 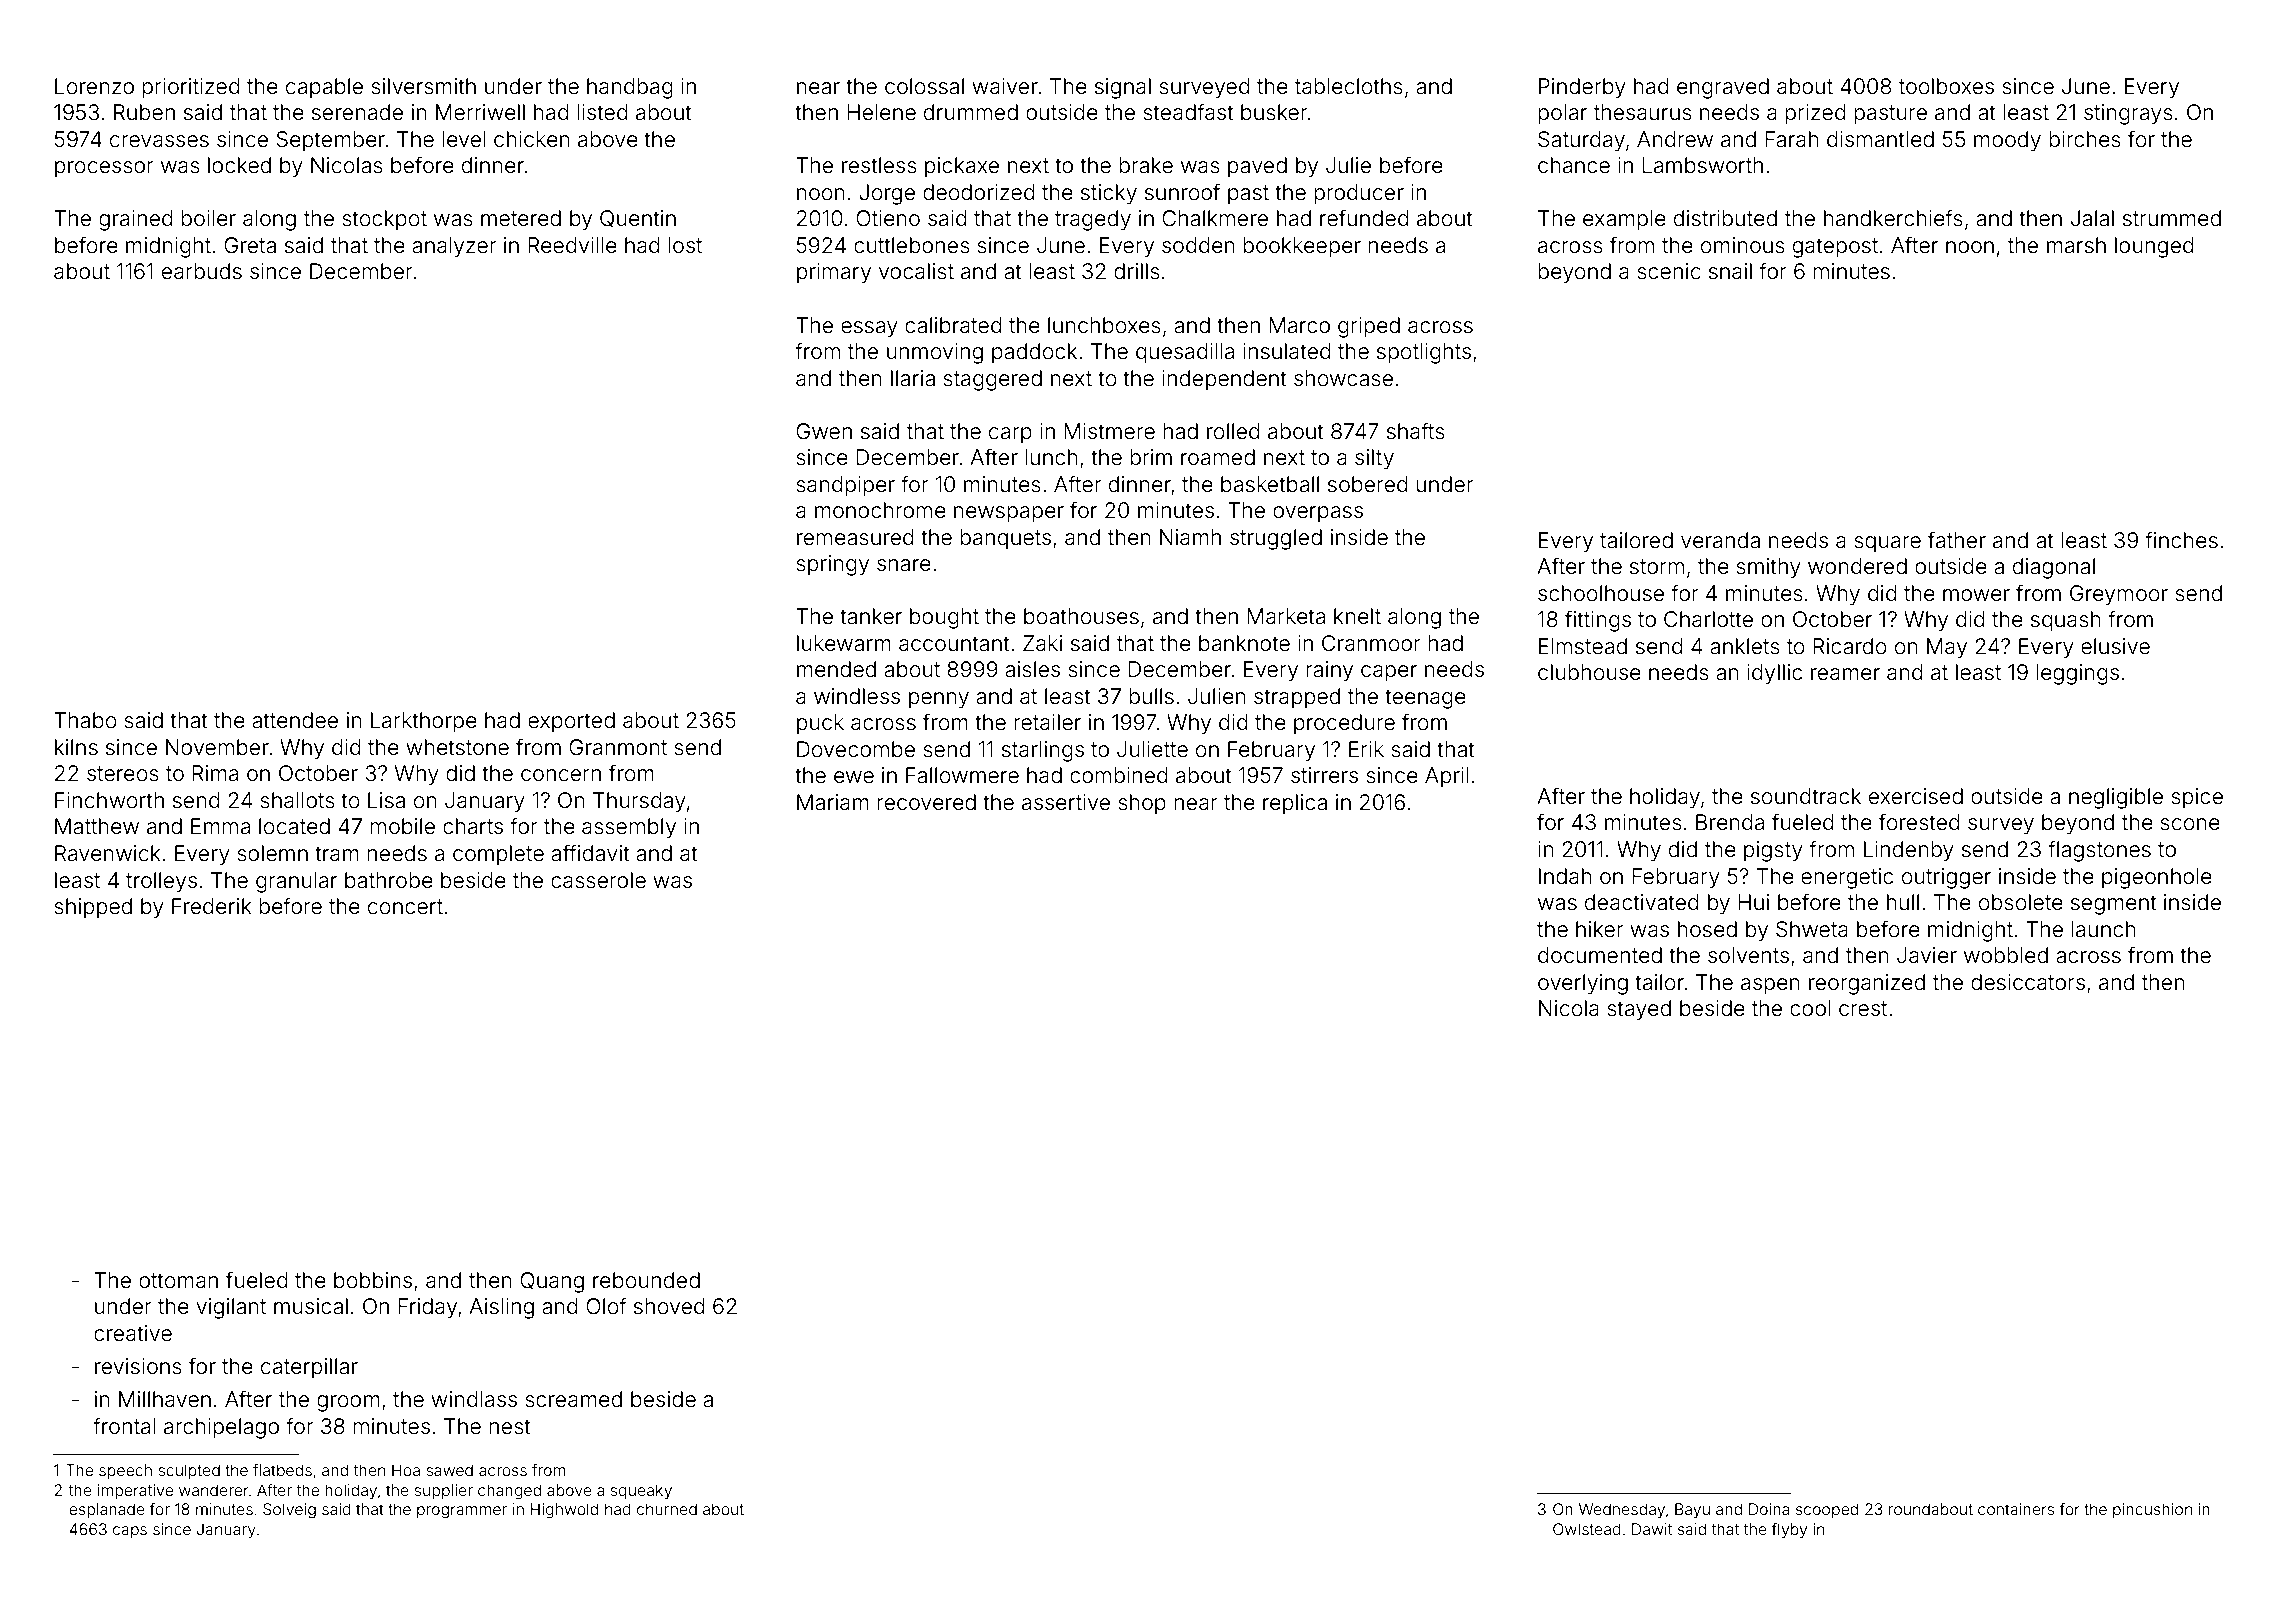 What do you see at coordinates (405, 906) in the page?
I see `concert` at bounding box center [405, 906].
